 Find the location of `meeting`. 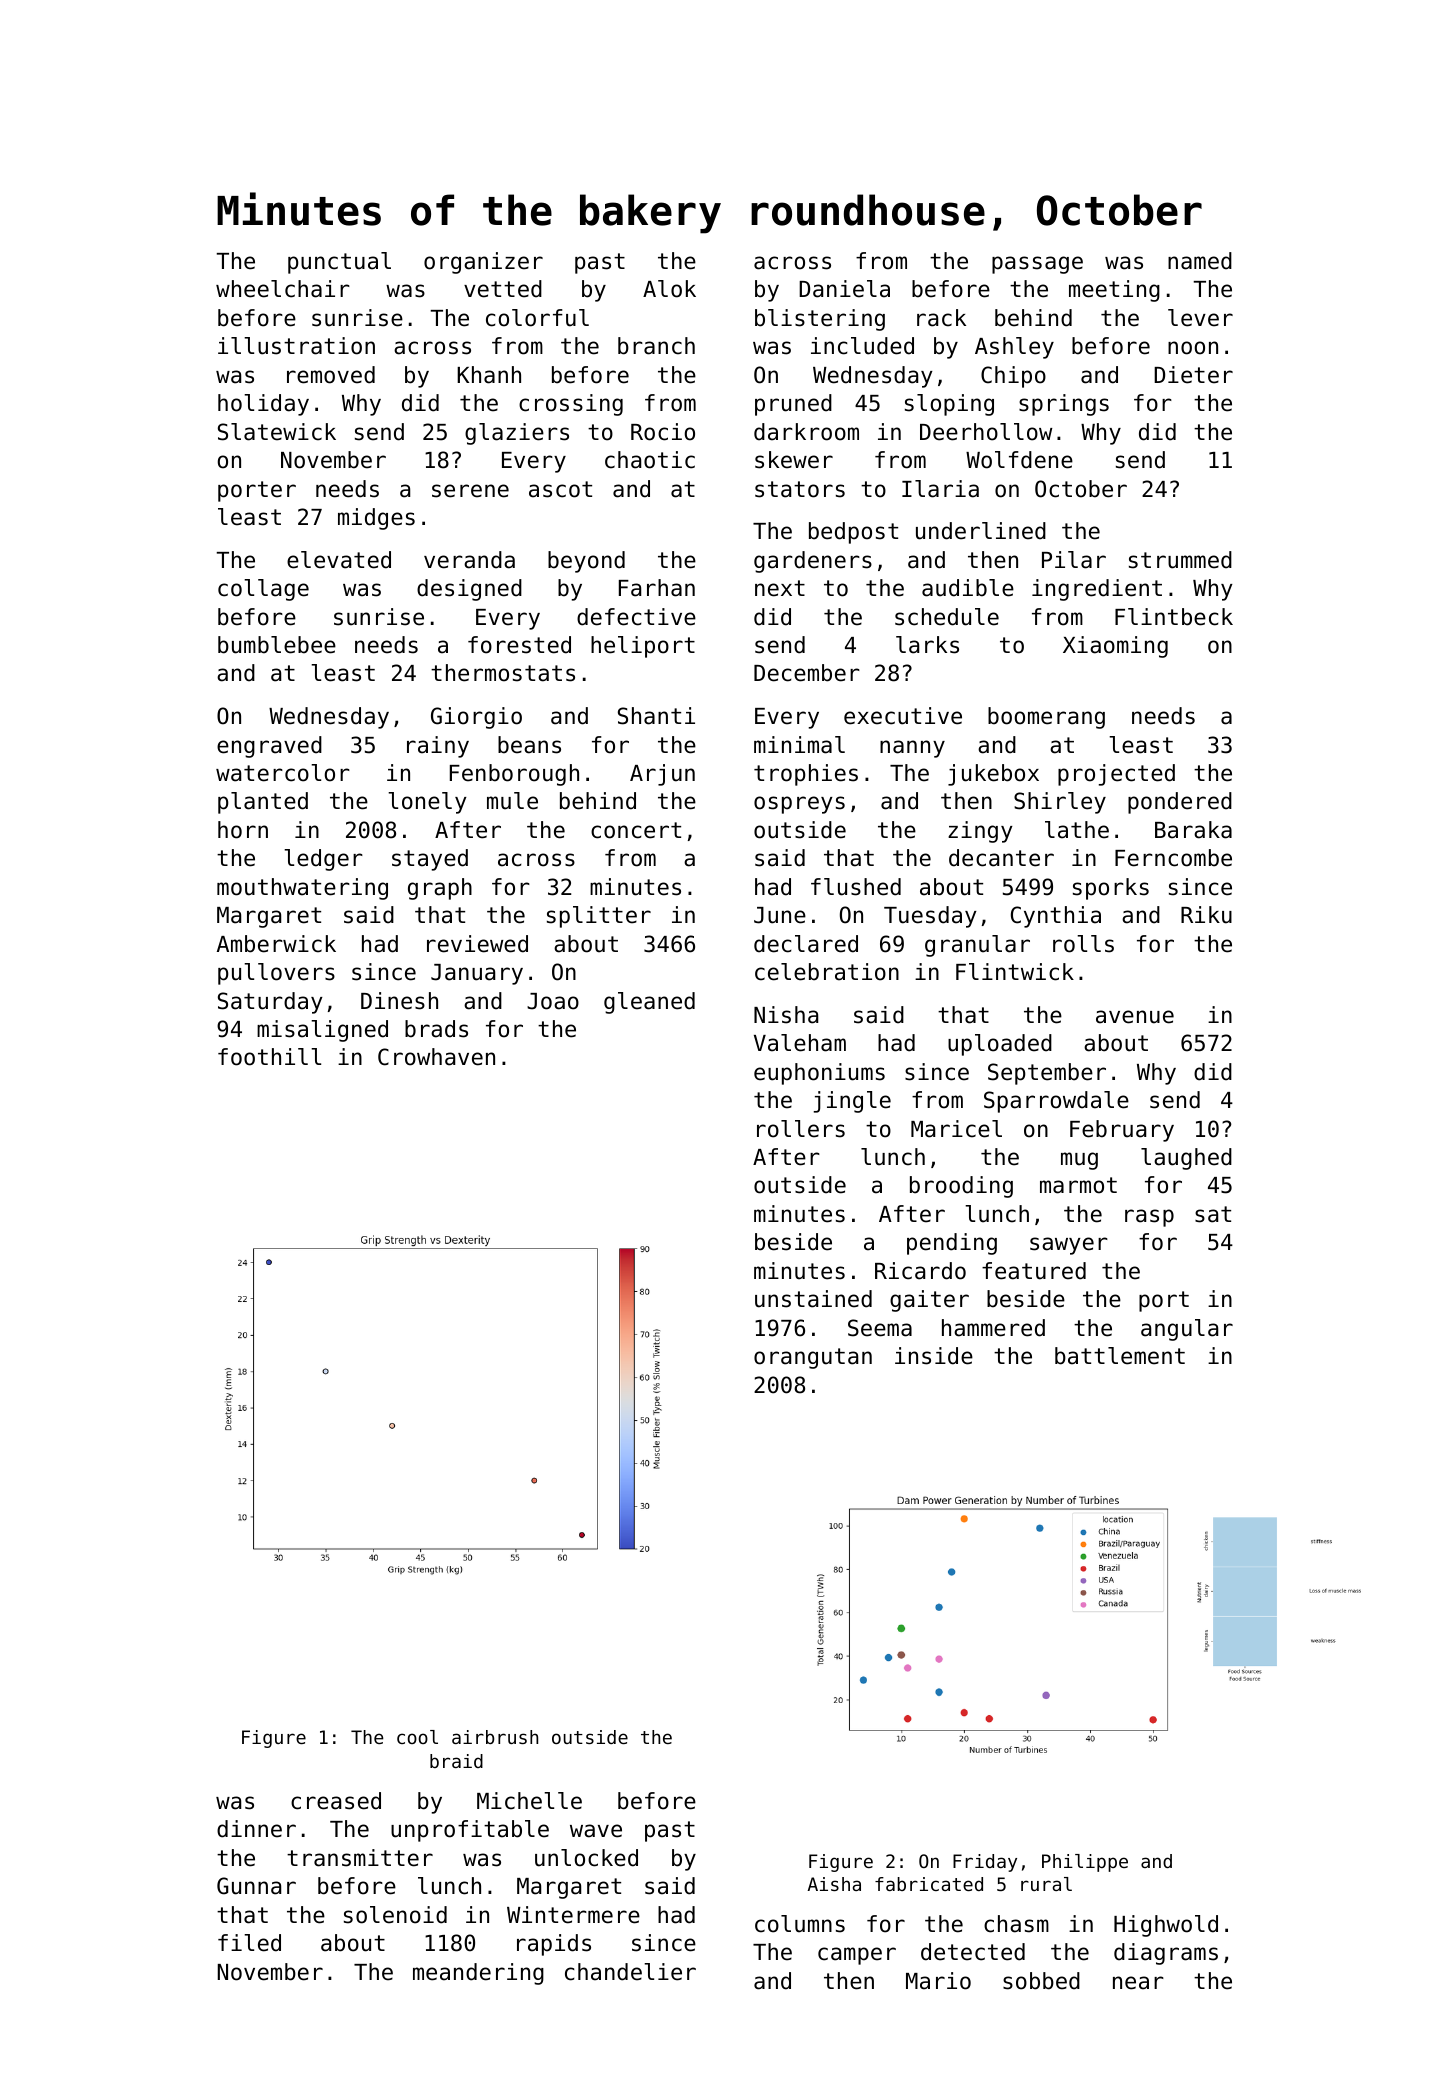

meeting is located at coordinates (1114, 291).
